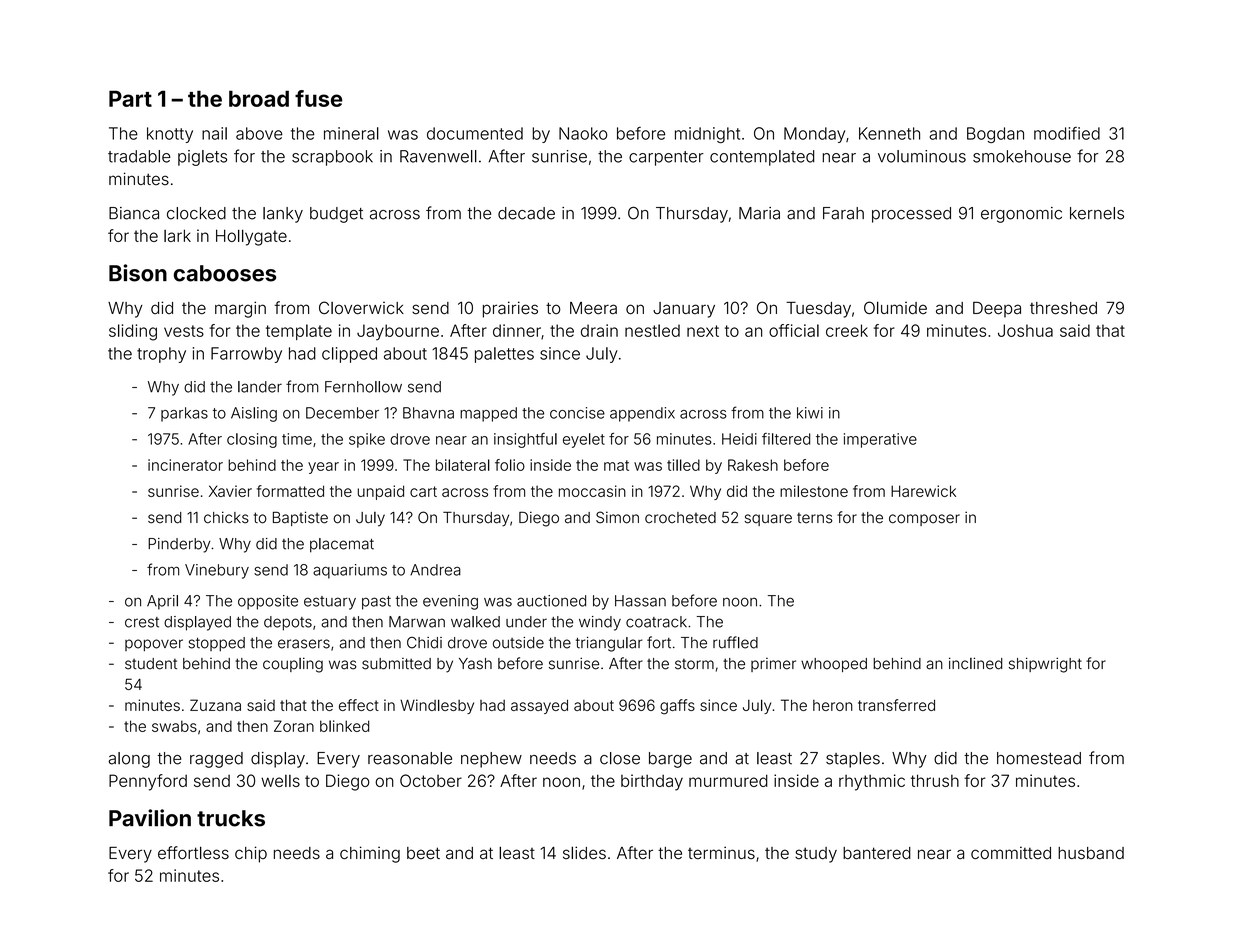 This screenshot has height=952, width=1233. Describe the element at coordinates (254, 414) in the screenshot. I see `Aisling` at that location.
